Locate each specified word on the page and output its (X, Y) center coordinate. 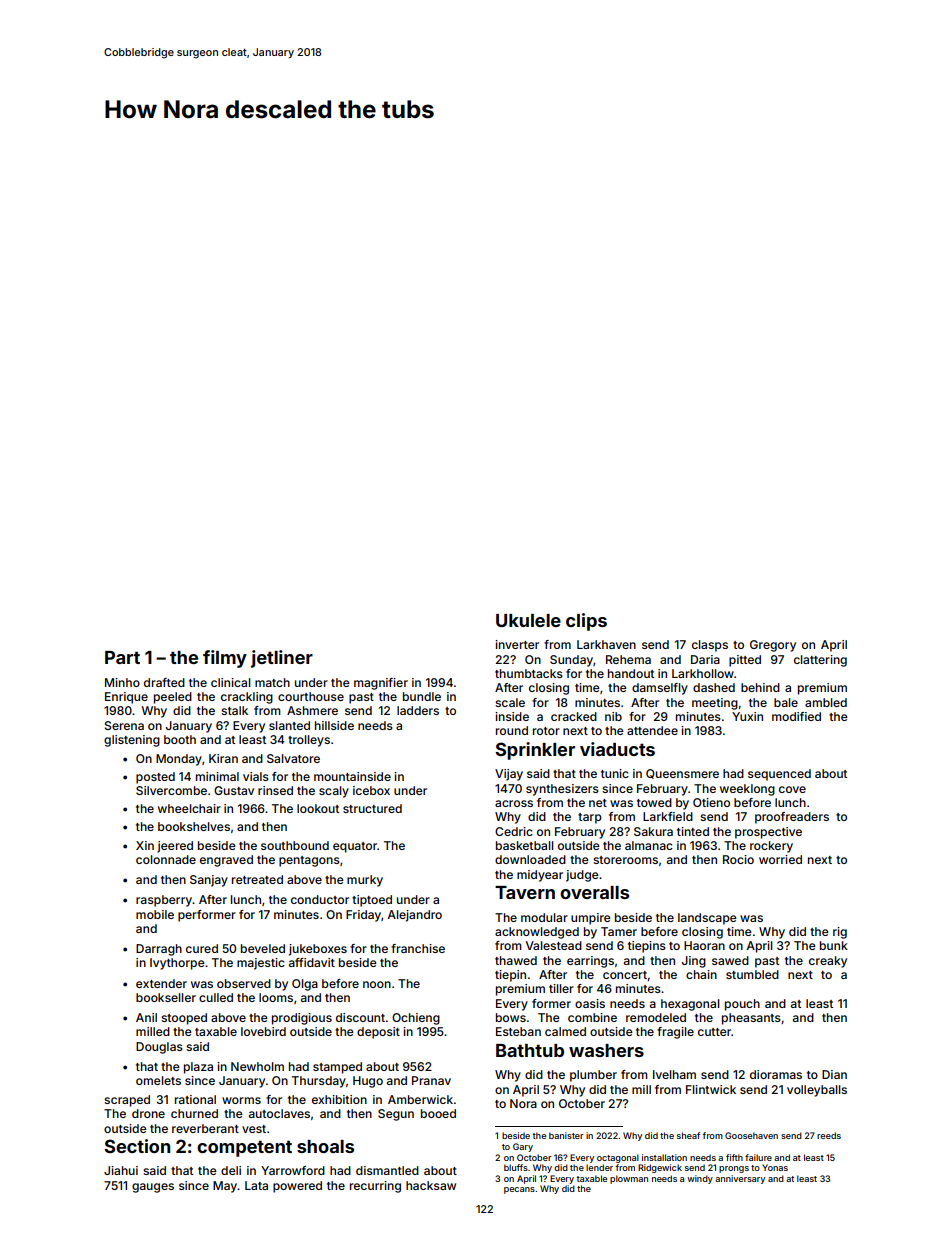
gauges (153, 1188)
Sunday (571, 661)
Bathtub (530, 1050)
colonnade (166, 859)
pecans (519, 1190)
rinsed (275, 790)
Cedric (514, 831)
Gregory (773, 646)
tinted (693, 831)
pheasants (751, 1019)
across (514, 803)
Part (122, 657)
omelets (158, 1080)
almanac (649, 845)
